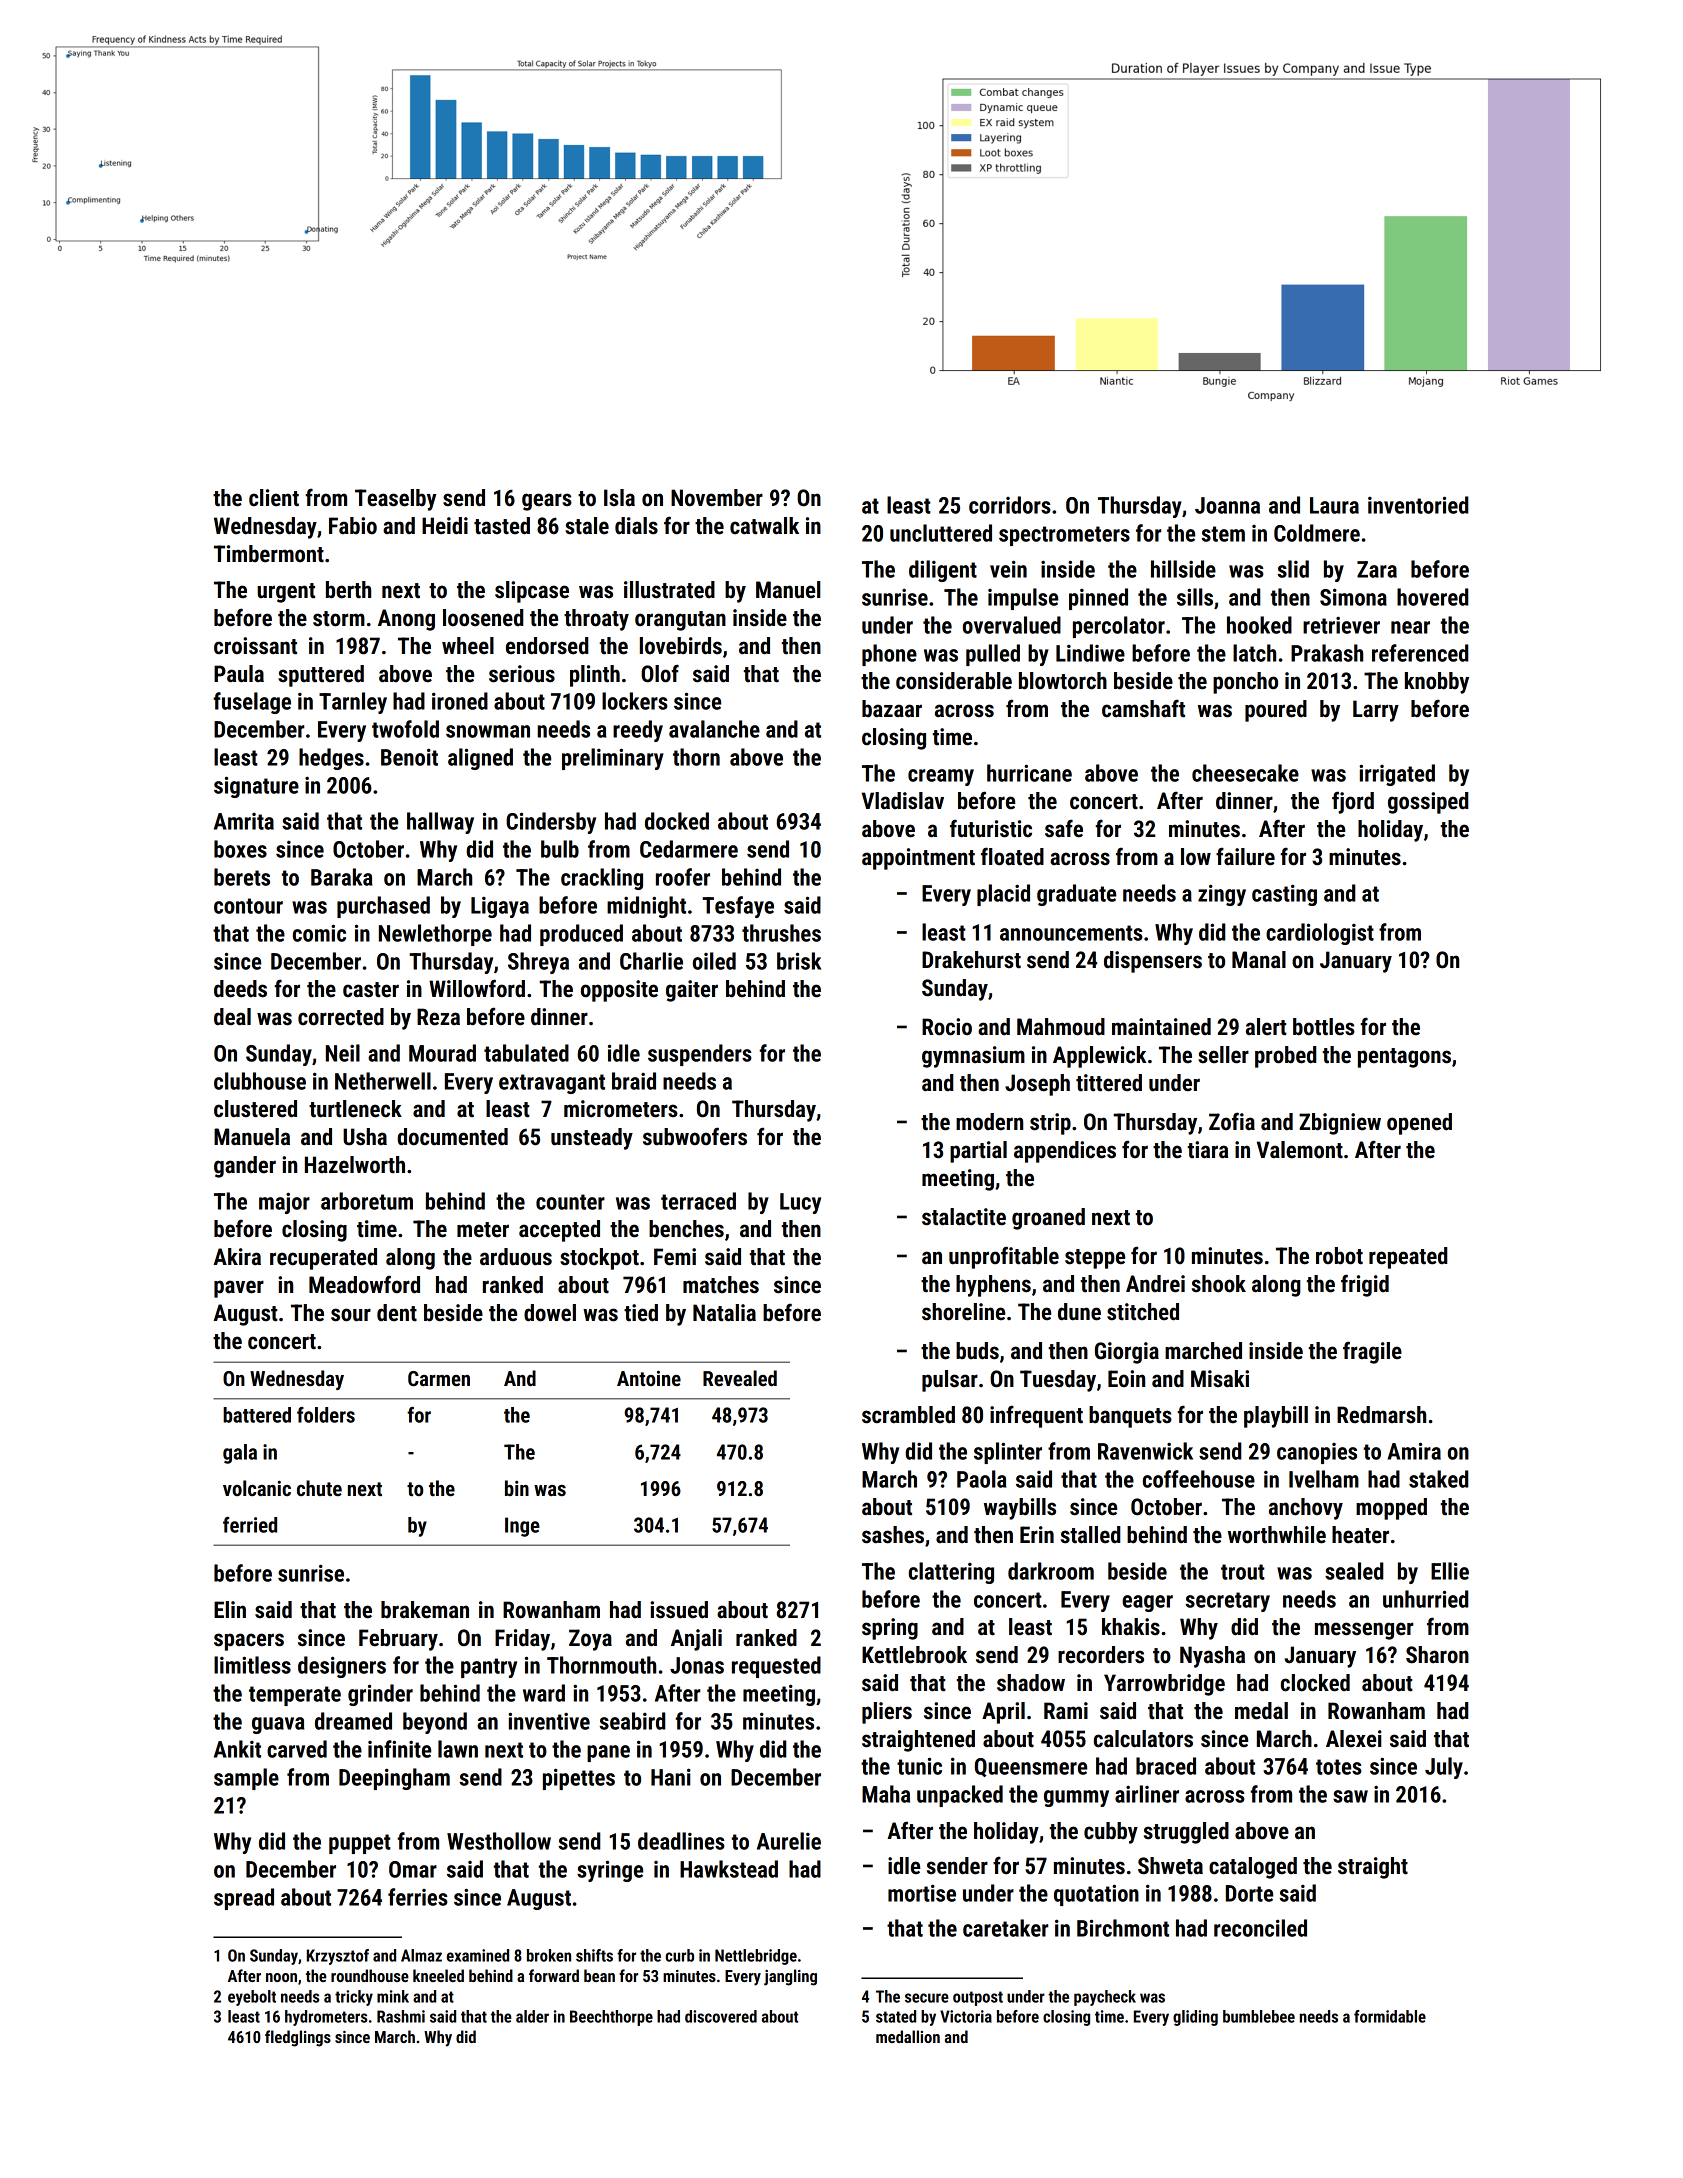 Image resolution: width=1683 pixels, height=2178 pixels. Describe the element at coordinates (409, 757) in the screenshot. I see `Benoit` at that location.
